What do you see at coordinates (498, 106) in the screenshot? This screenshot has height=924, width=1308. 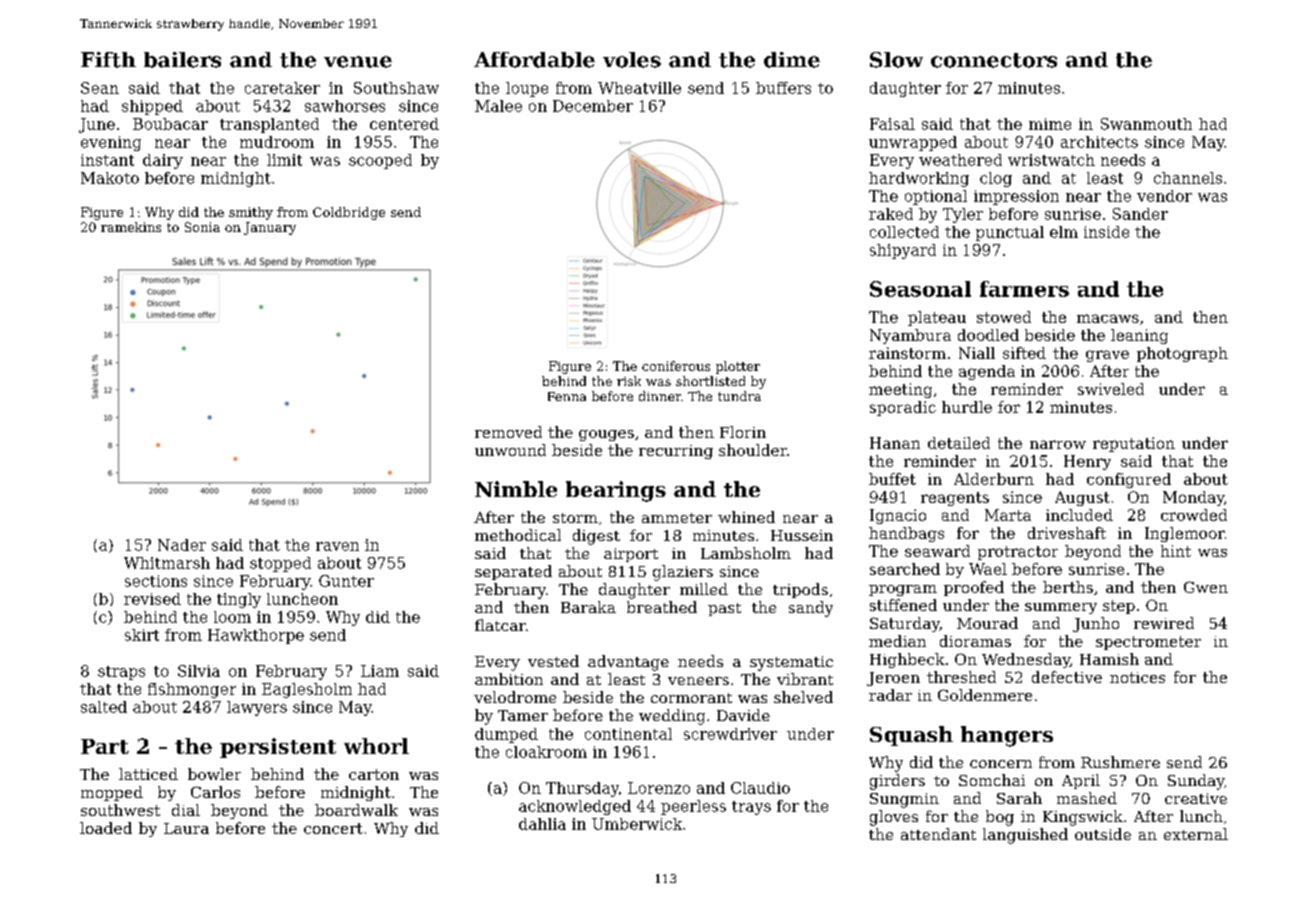 I see `Malee` at bounding box center [498, 106].
